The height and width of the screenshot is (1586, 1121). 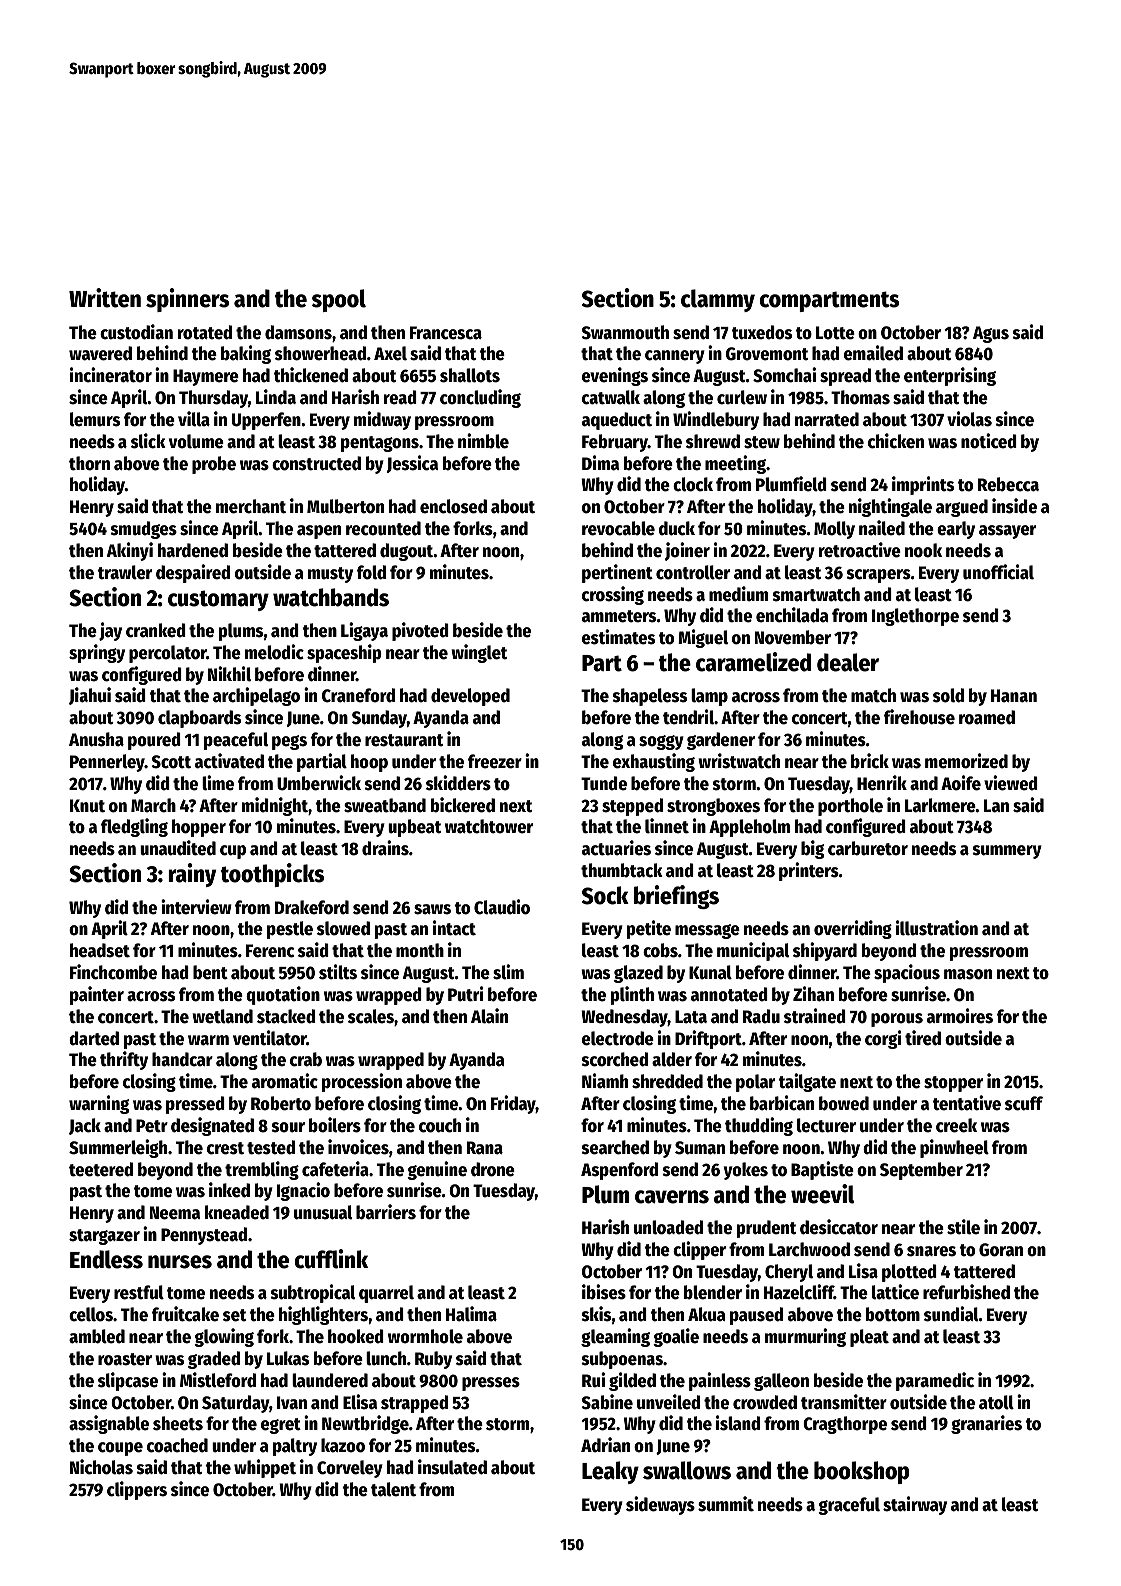 I want to click on creek, so click(x=956, y=1125).
